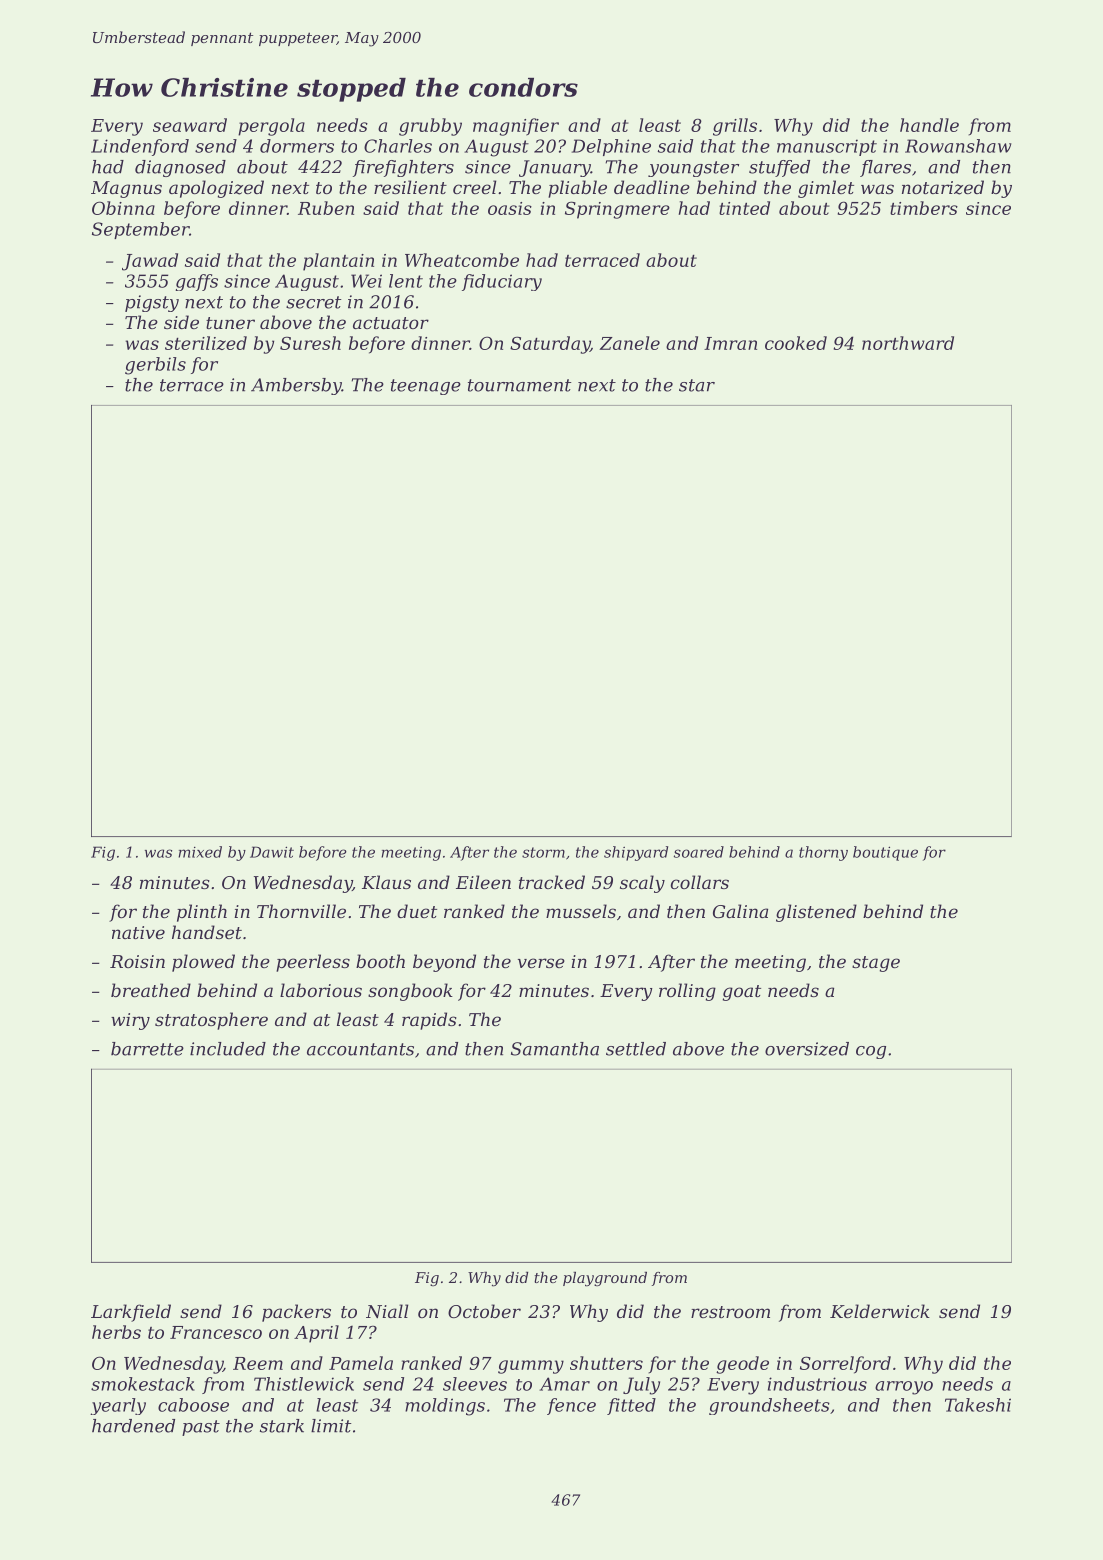  What do you see at coordinates (885, 853) in the screenshot?
I see `boutique` at bounding box center [885, 853].
